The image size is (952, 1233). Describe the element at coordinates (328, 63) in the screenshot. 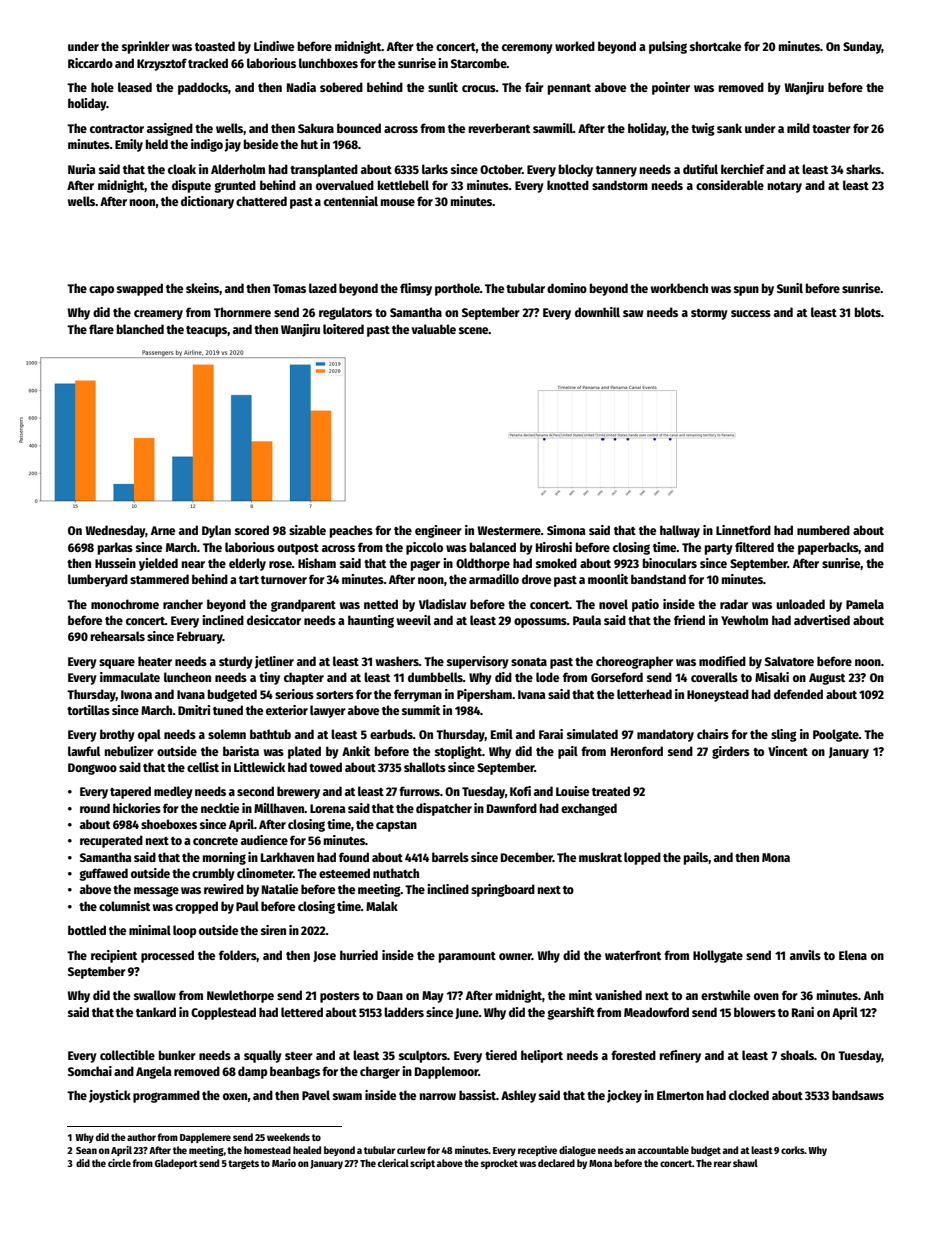

I see `lunchboxes` at that location.
